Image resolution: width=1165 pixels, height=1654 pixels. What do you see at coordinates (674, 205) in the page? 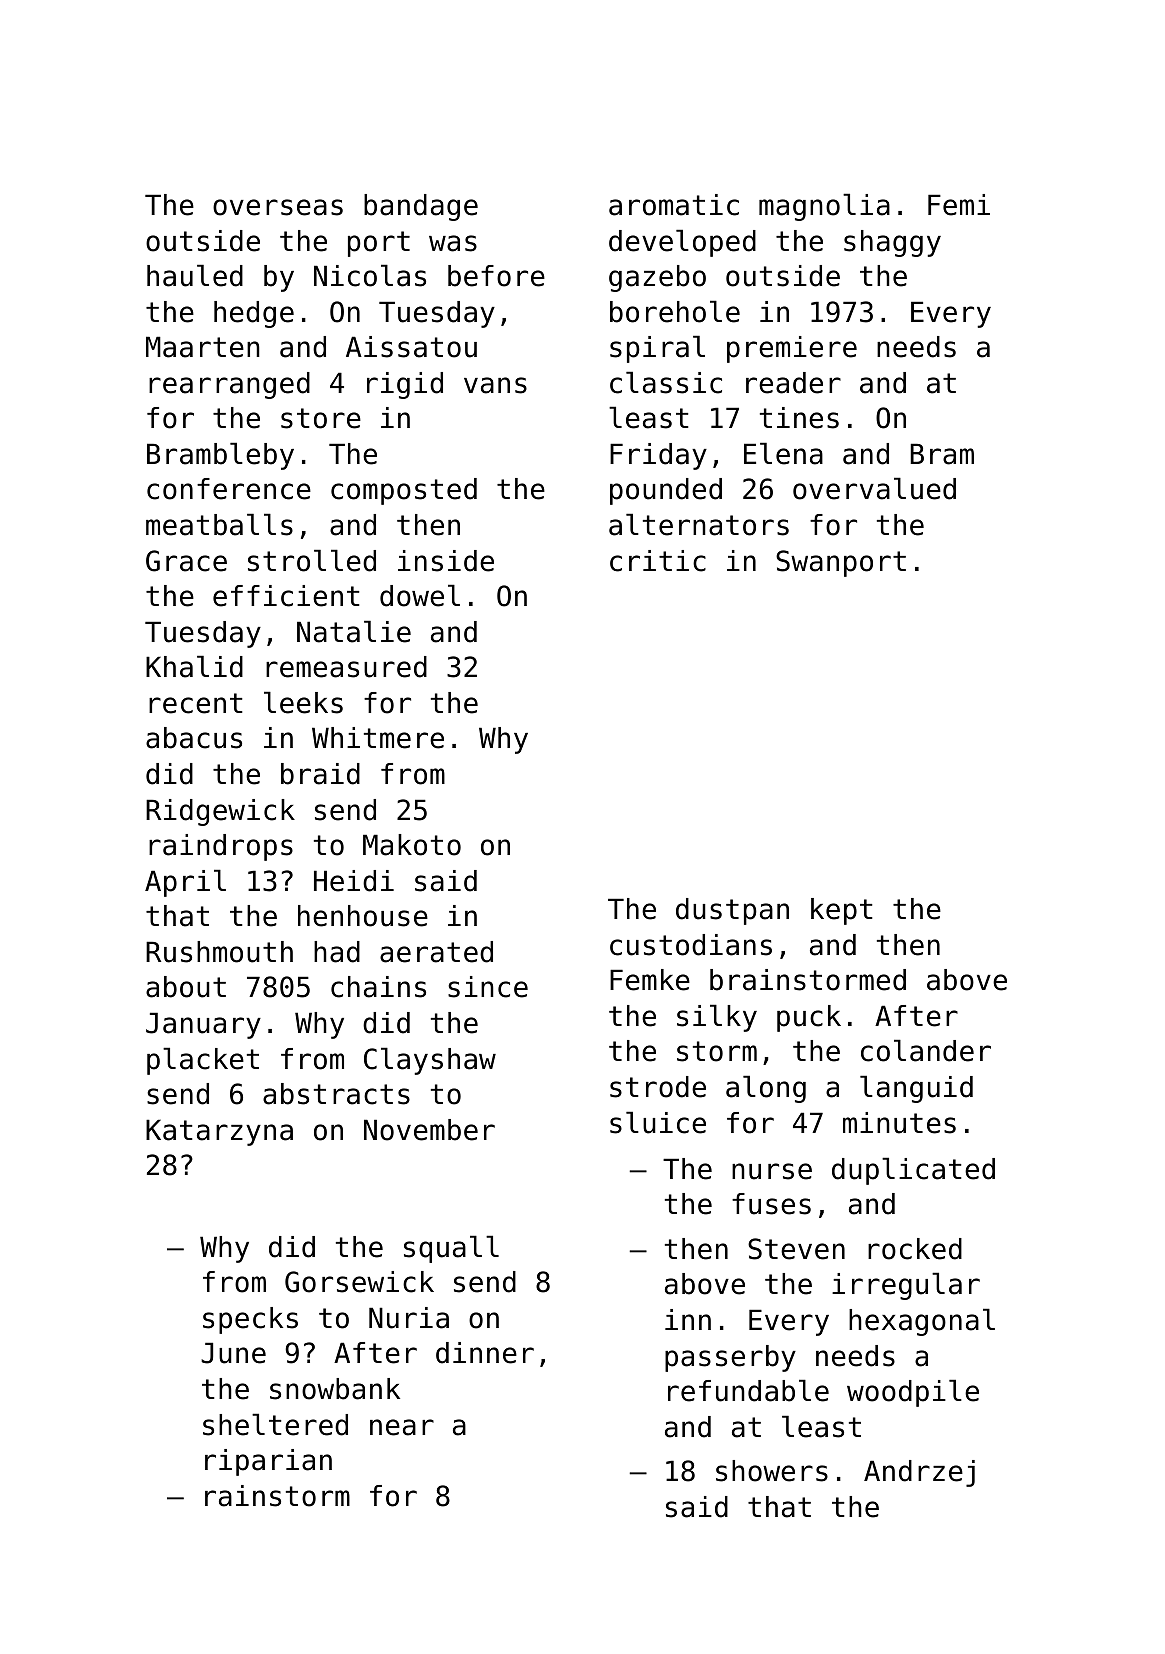
I see `aromatic` at bounding box center [674, 205].
